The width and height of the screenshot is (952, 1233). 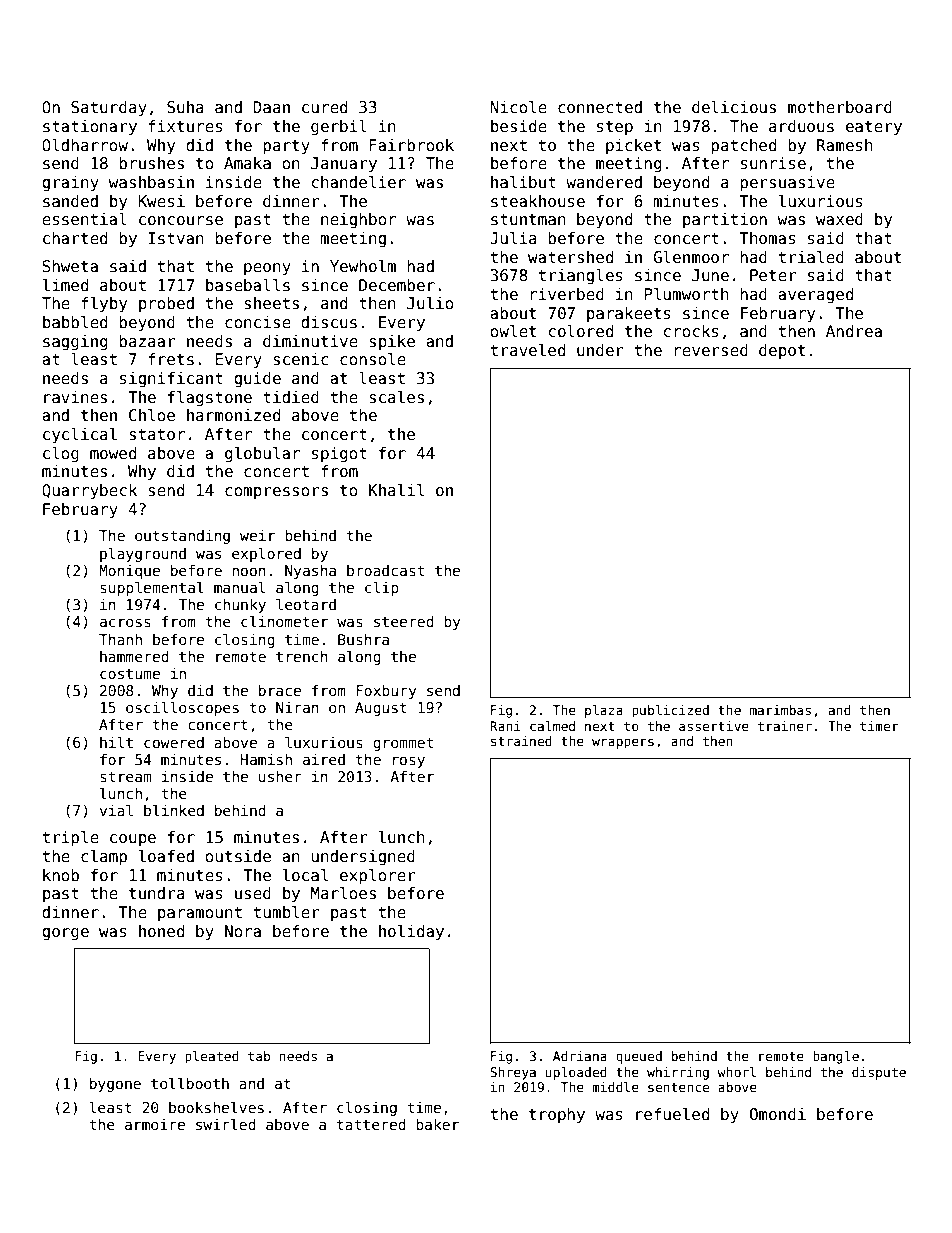 What do you see at coordinates (130, 673) in the screenshot?
I see `costume` at bounding box center [130, 673].
